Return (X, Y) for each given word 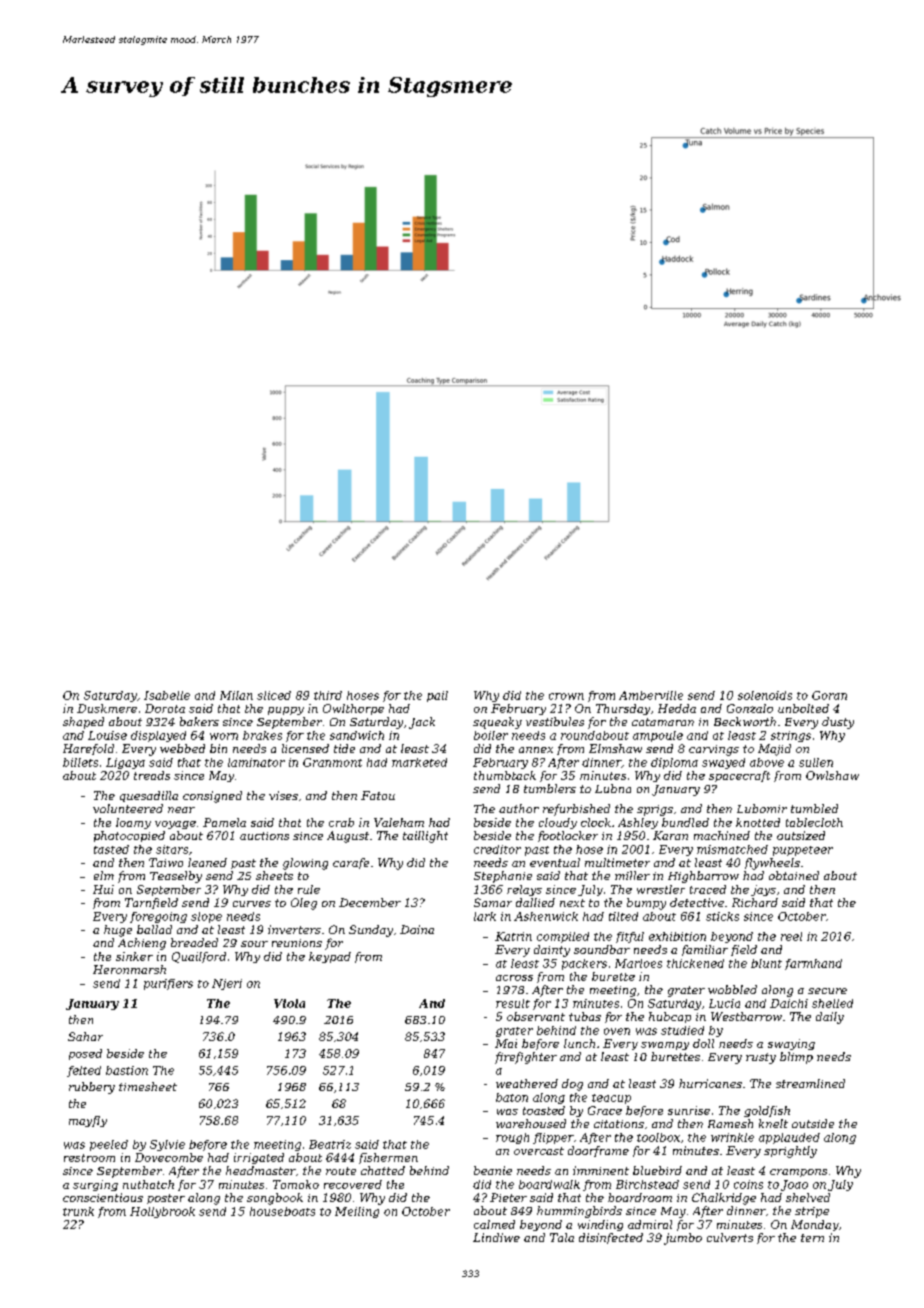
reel (791, 936)
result (513, 1003)
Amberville (651, 695)
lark (485, 916)
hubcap (670, 1017)
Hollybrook (162, 1212)
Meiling (357, 1212)
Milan (236, 695)
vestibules (555, 721)
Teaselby (176, 877)
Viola (289, 1003)
